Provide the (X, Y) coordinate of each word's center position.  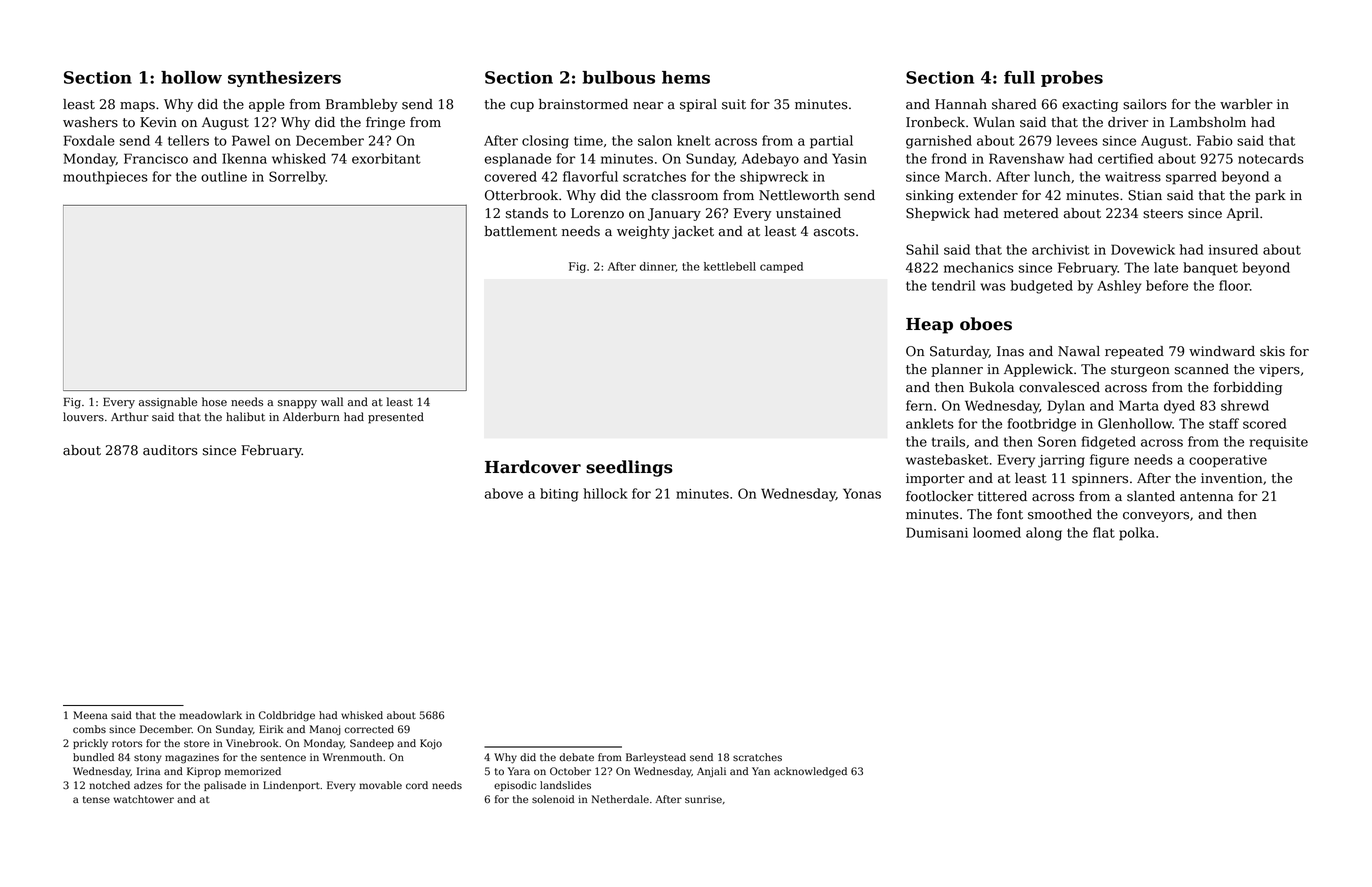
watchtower (143, 799)
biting (559, 495)
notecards (1271, 158)
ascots (834, 232)
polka (1137, 534)
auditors (170, 450)
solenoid (553, 799)
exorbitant (386, 158)
